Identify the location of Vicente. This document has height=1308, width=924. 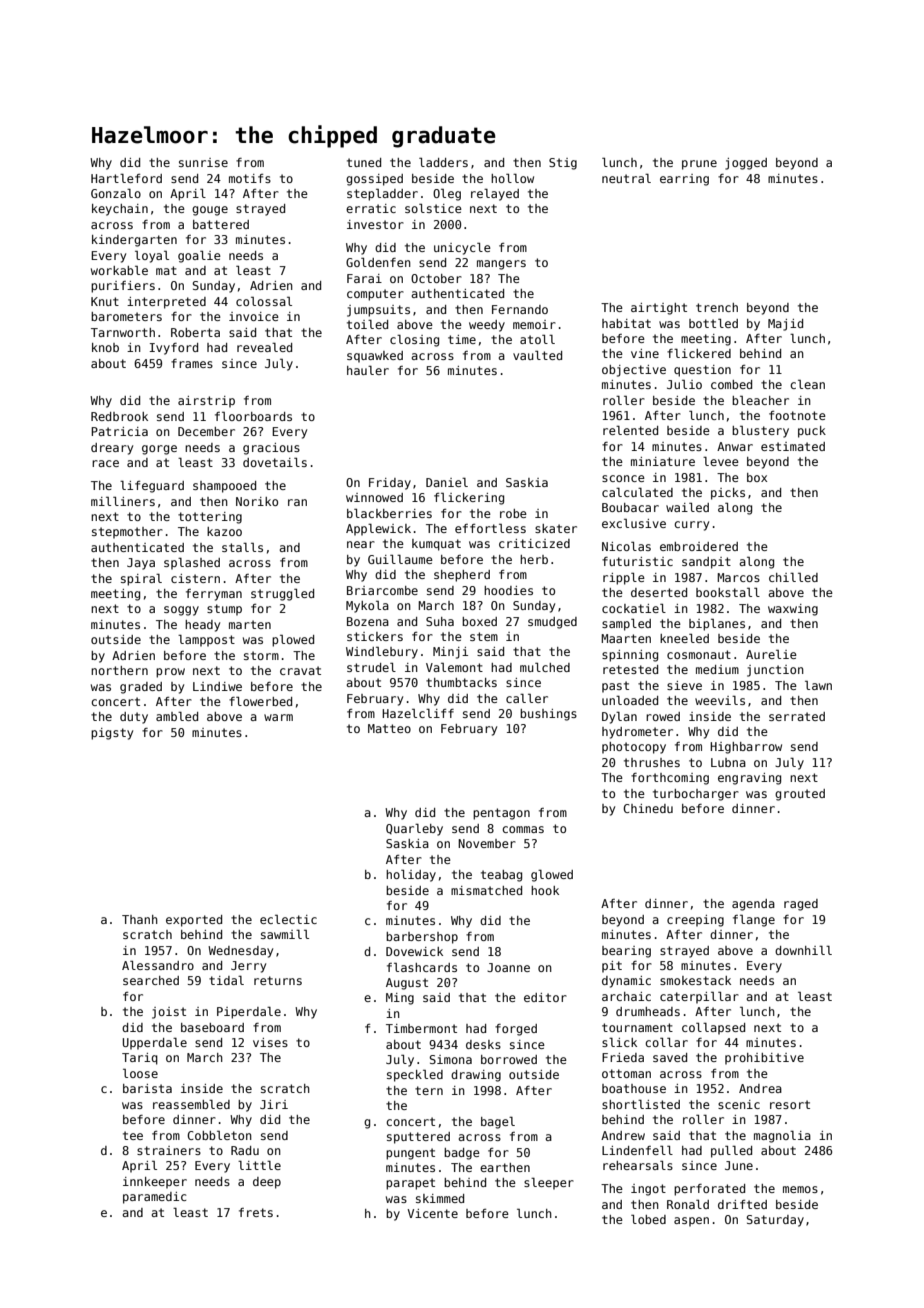
(432, 1213).
